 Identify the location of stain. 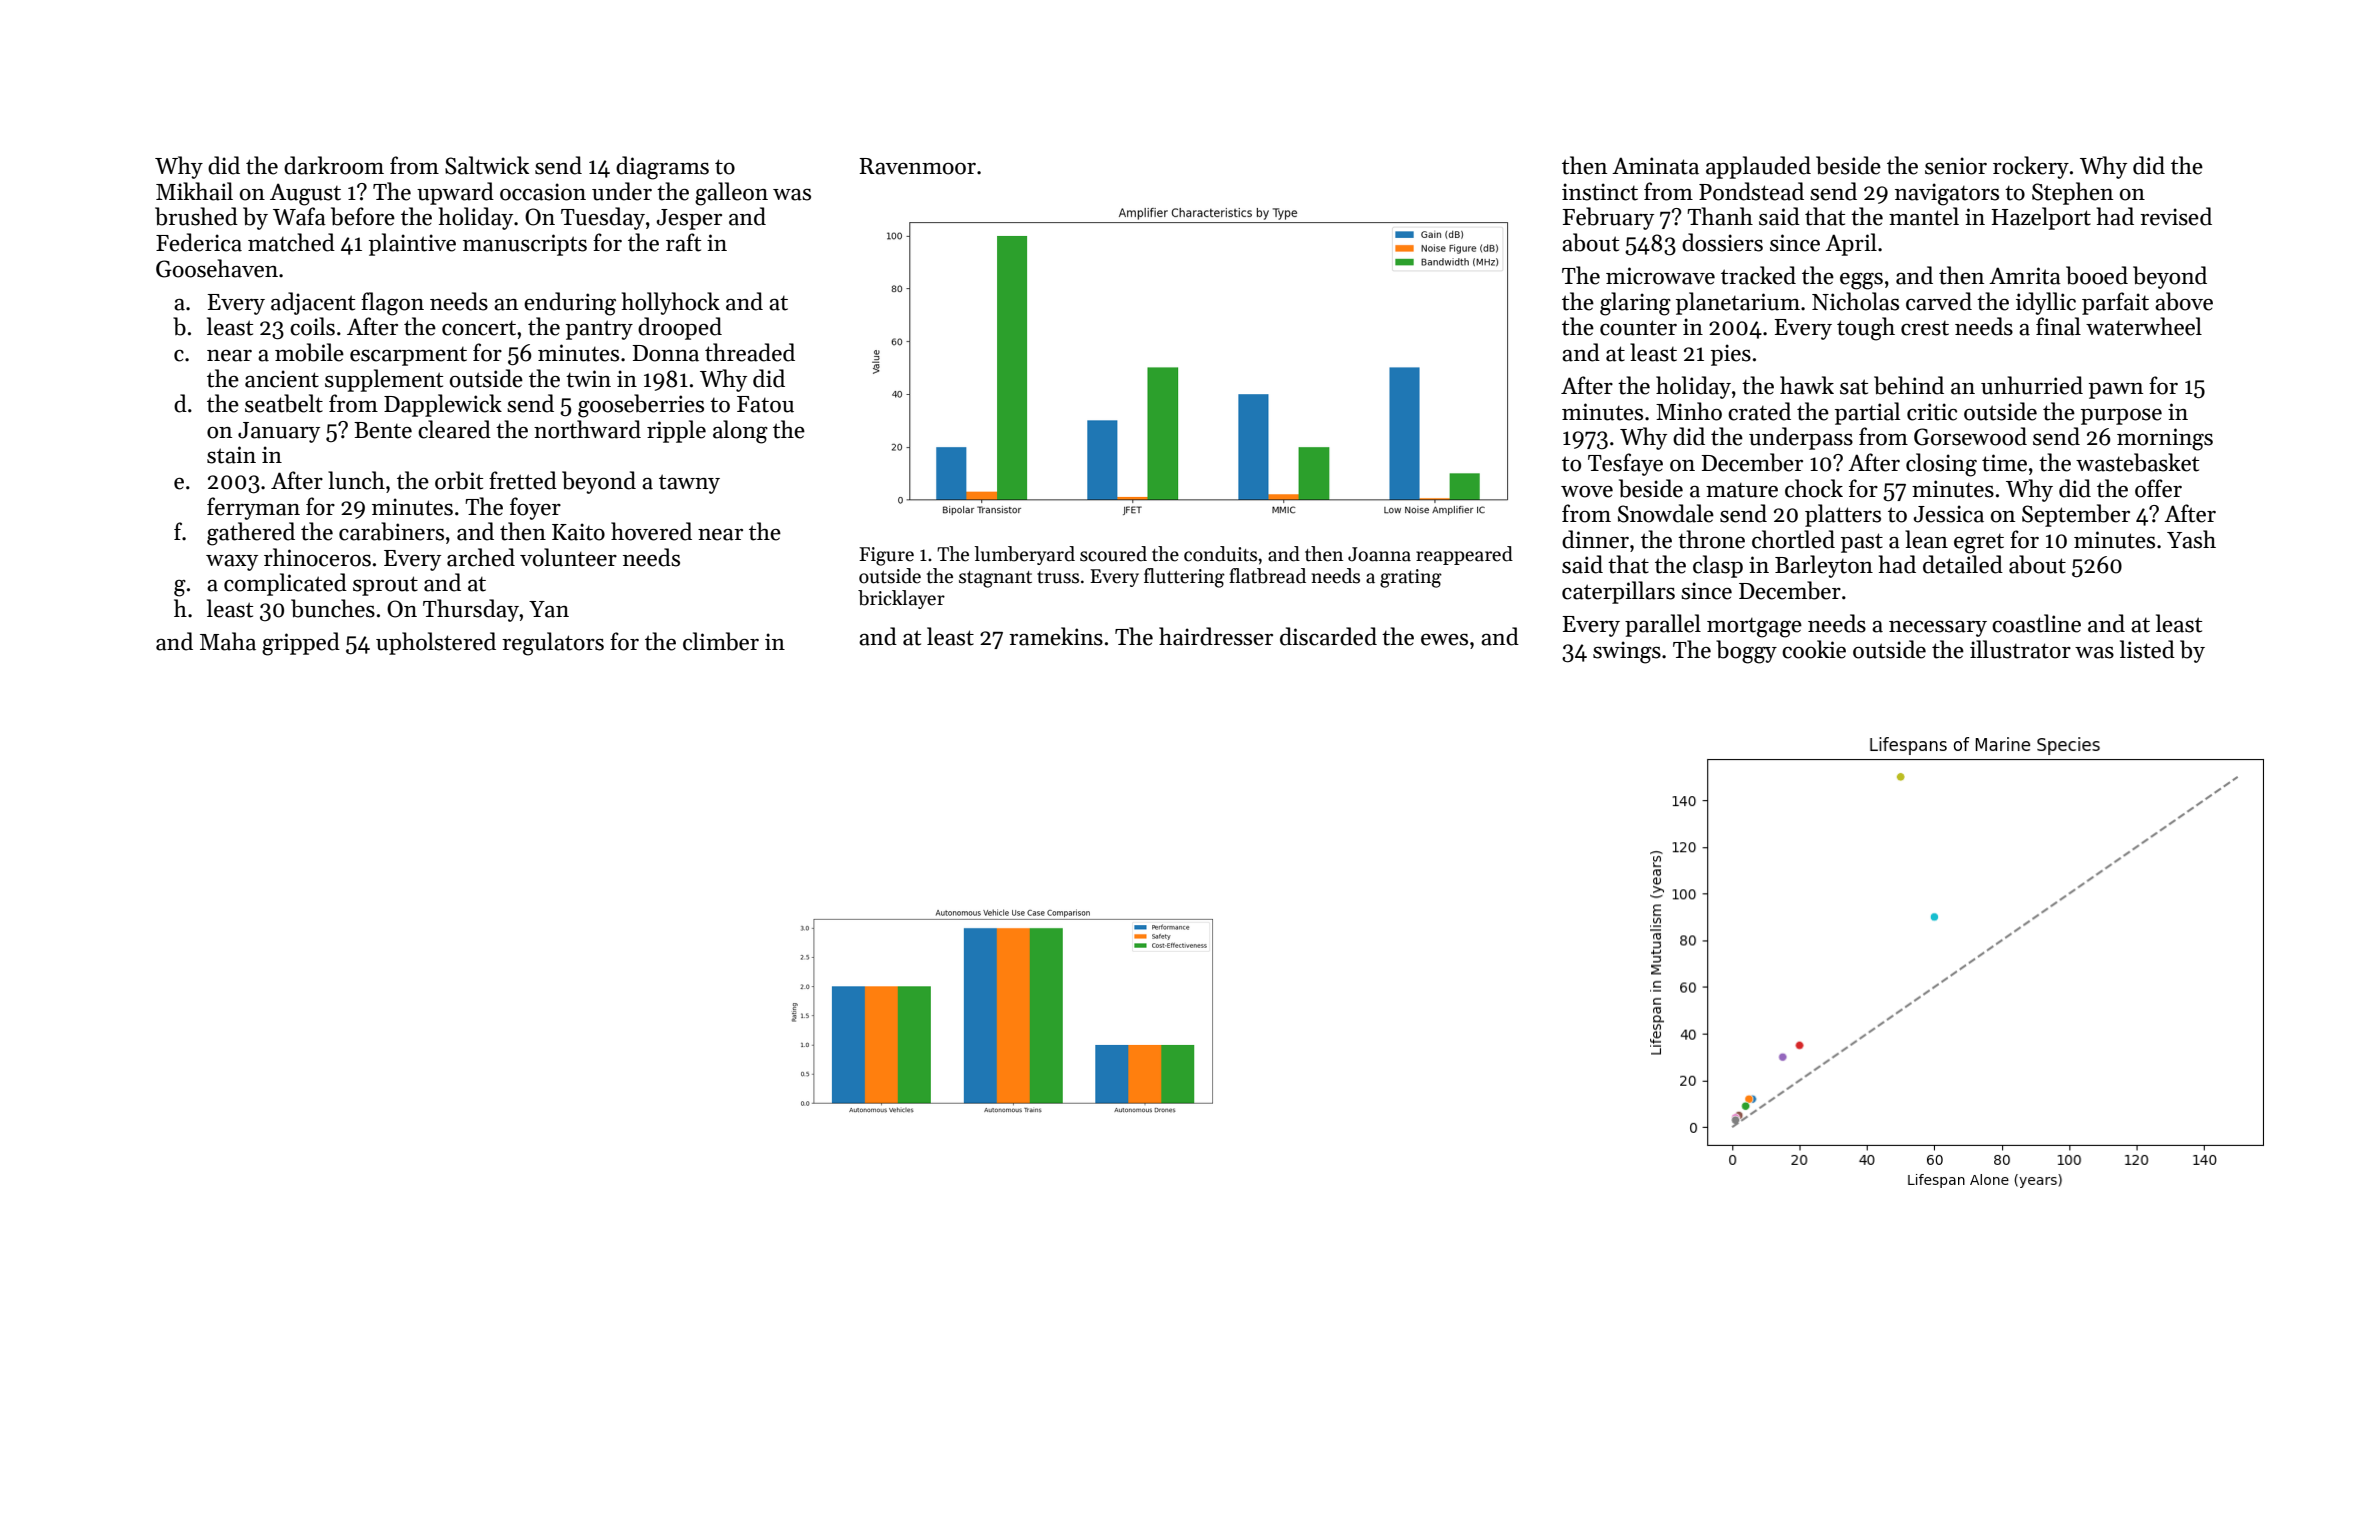
(231, 455).
